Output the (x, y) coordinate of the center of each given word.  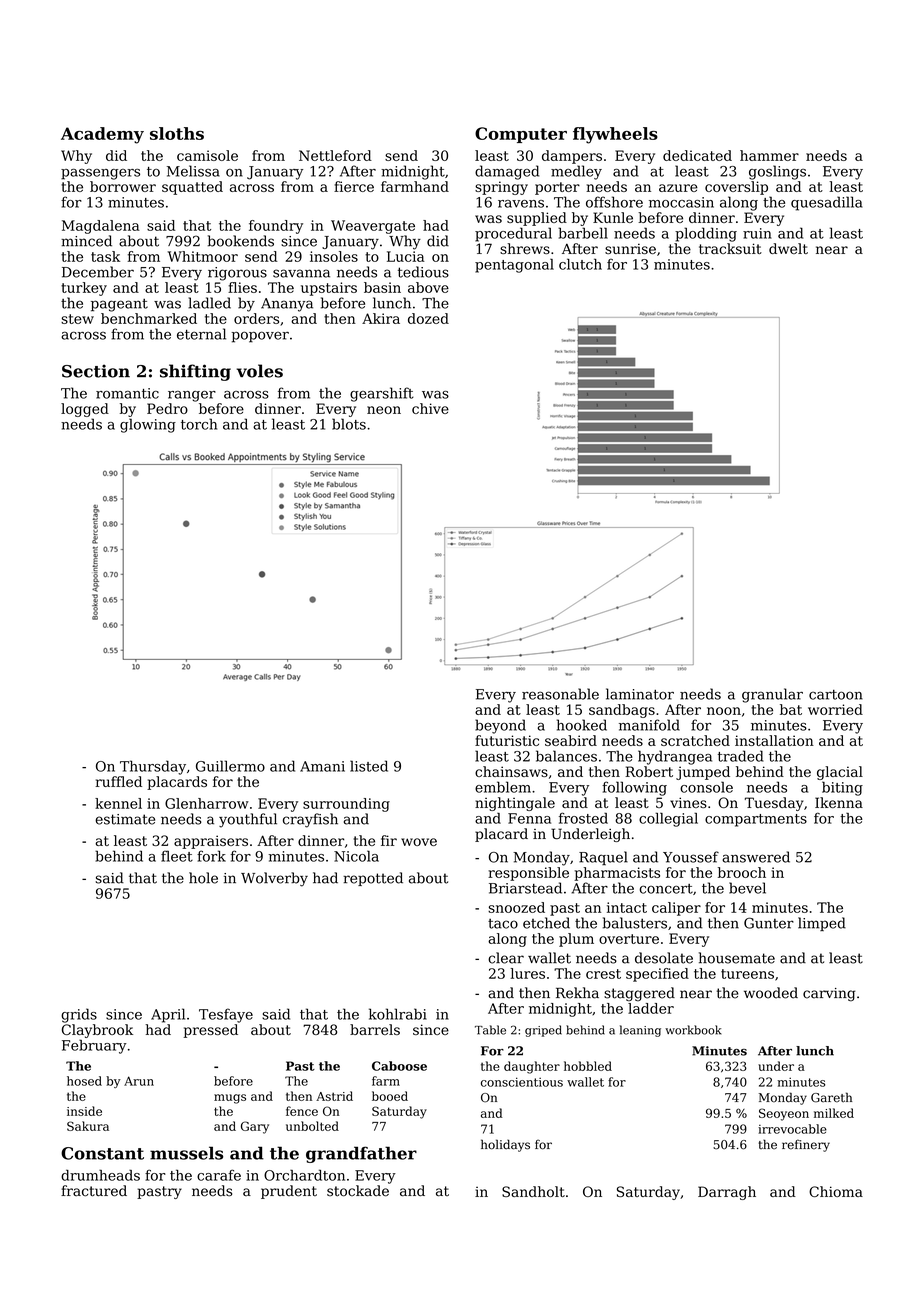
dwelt (788, 248)
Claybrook (97, 1031)
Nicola (356, 856)
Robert (649, 771)
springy (501, 188)
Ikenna (839, 802)
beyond (500, 726)
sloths (177, 133)
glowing (148, 425)
